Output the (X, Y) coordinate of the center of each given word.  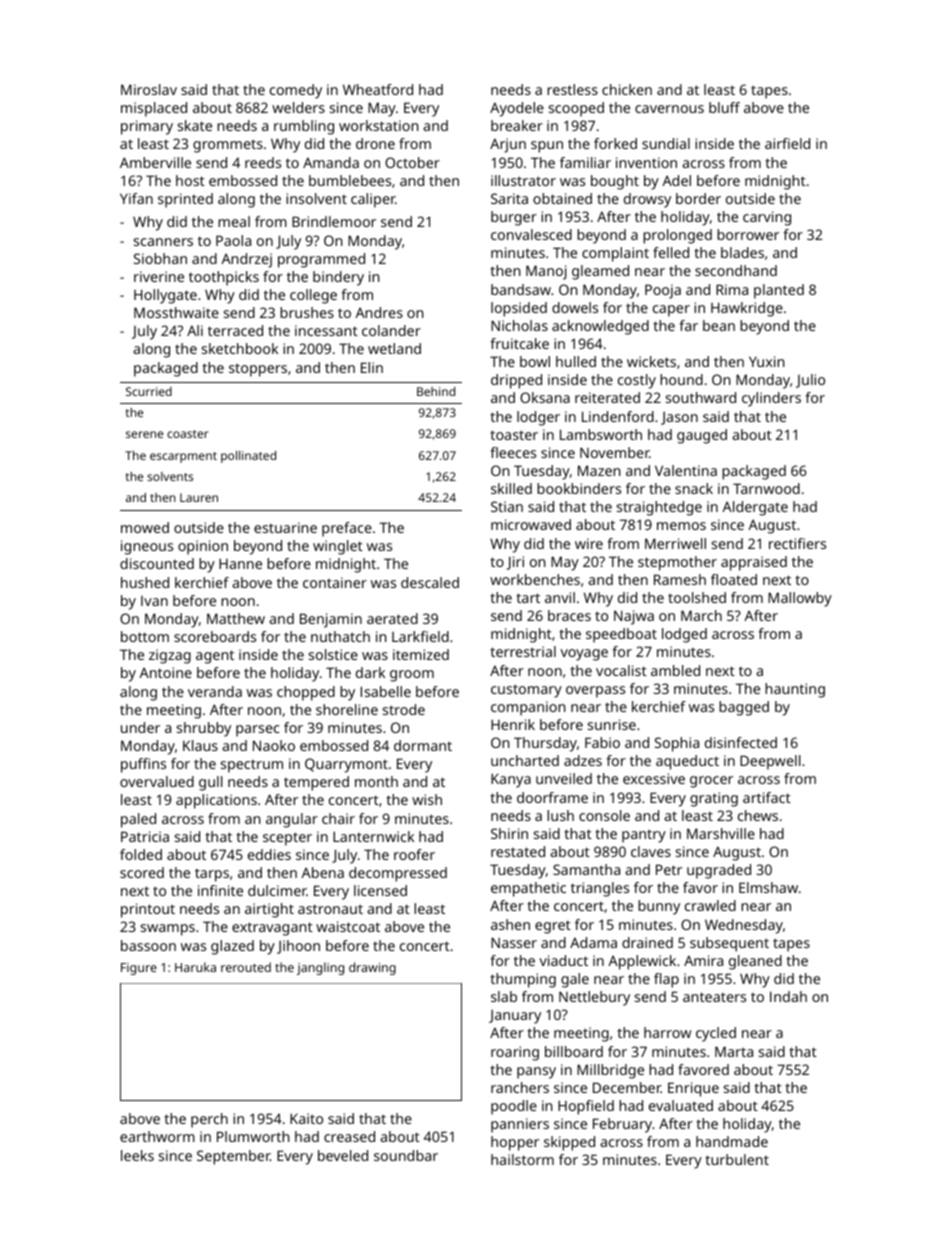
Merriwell (675, 543)
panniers (520, 1125)
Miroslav (149, 89)
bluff (724, 107)
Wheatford (378, 89)
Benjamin (331, 620)
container (335, 582)
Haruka (195, 967)
